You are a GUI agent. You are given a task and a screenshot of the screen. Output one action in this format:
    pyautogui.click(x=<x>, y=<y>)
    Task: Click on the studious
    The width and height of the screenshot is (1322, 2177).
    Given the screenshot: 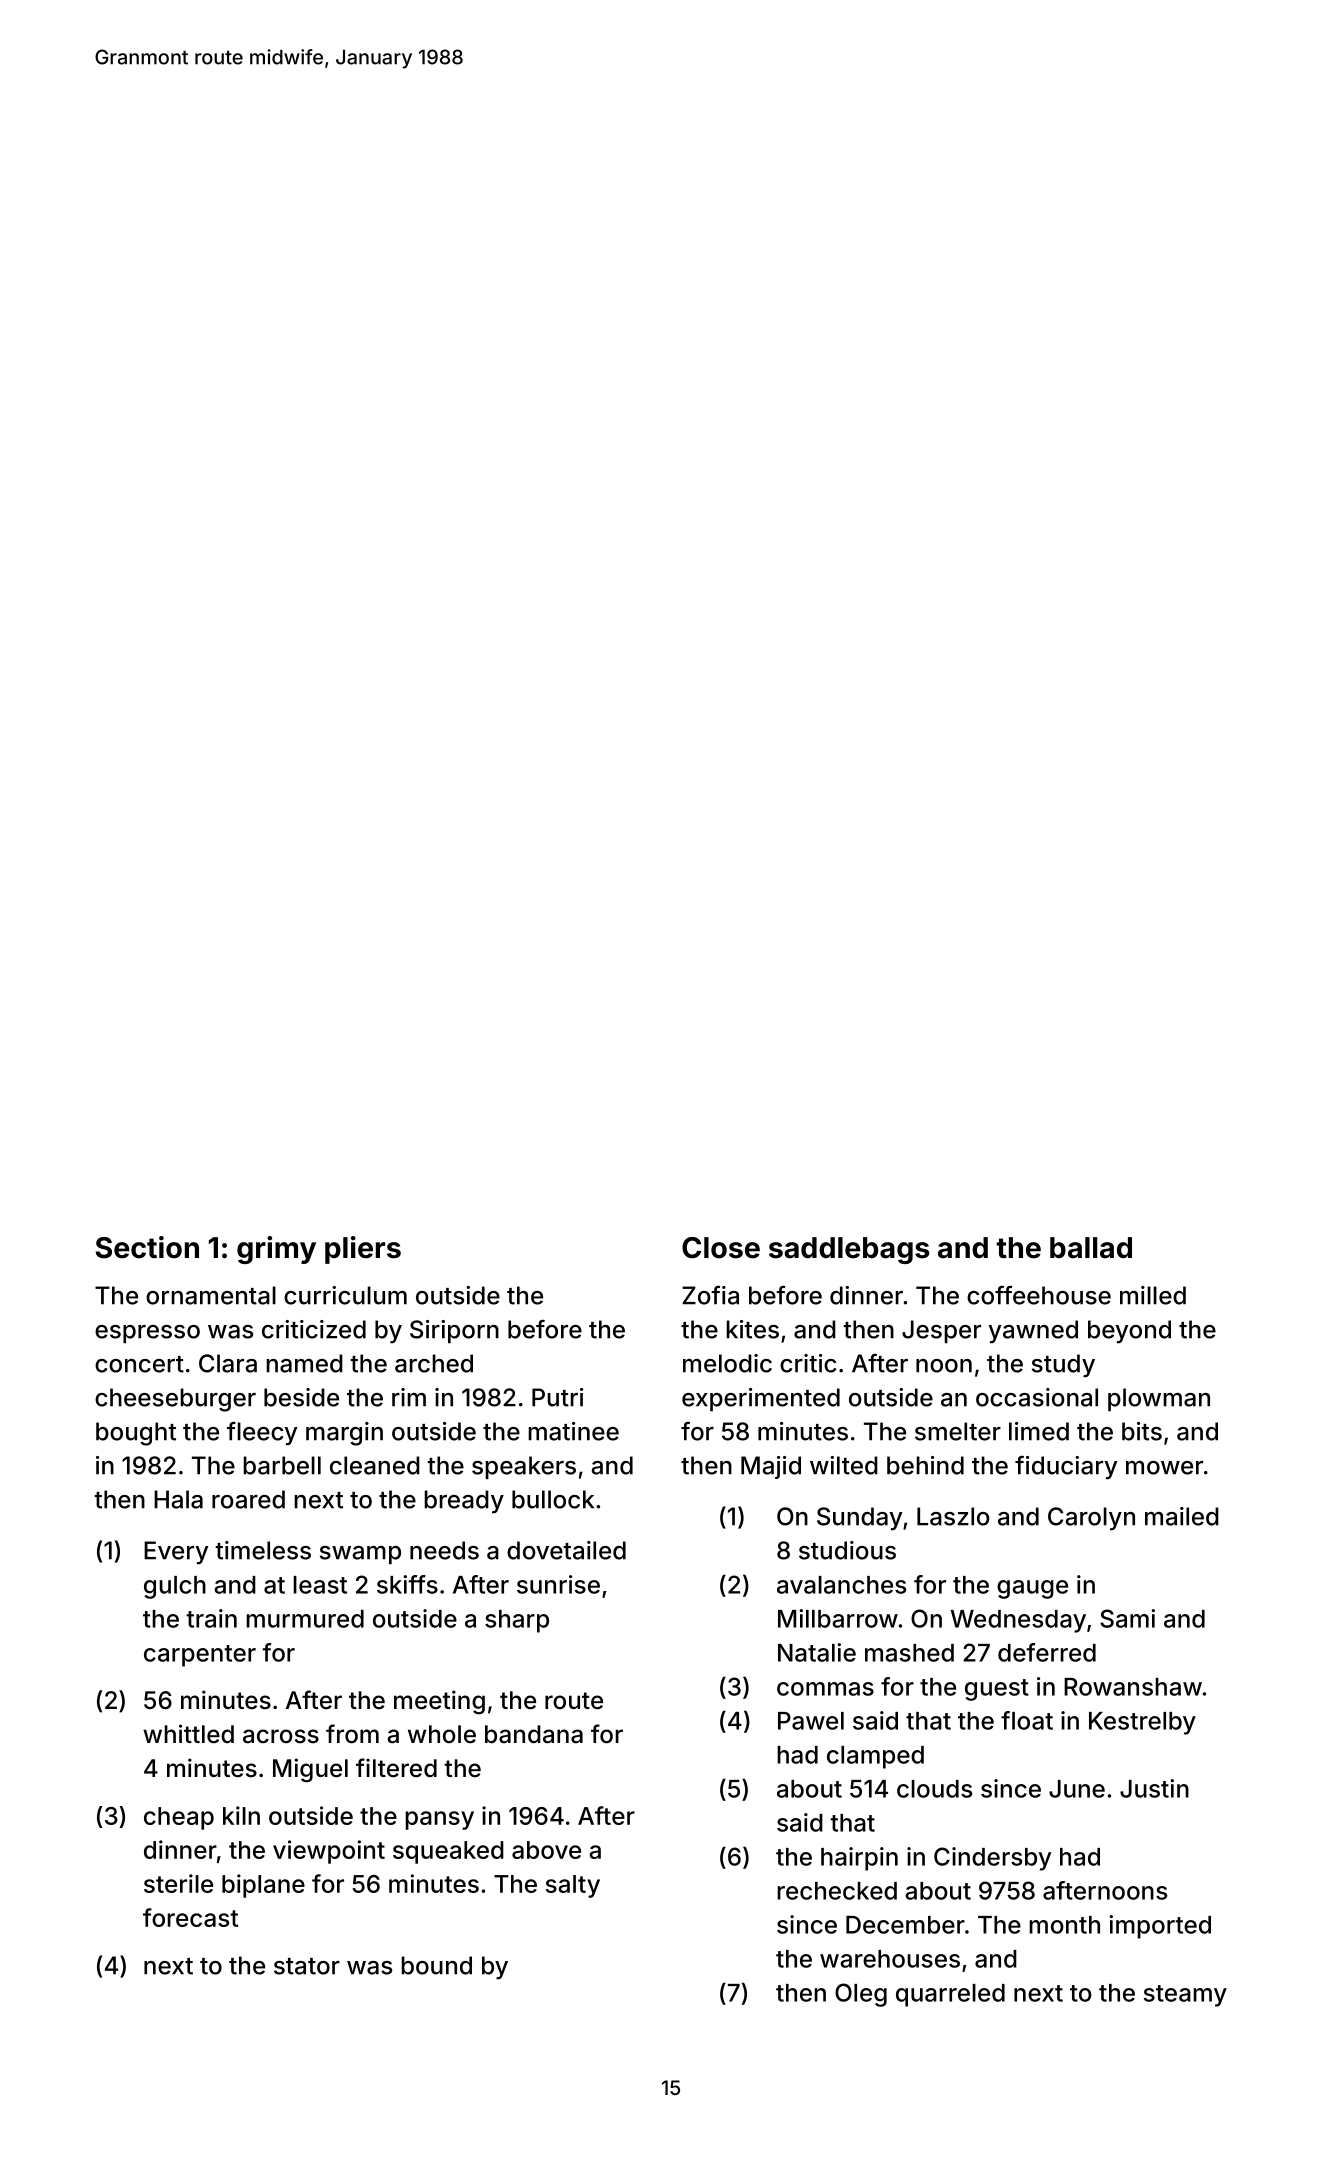 What is the action you would take?
    pyautogui.click(x=847, y=1550)
